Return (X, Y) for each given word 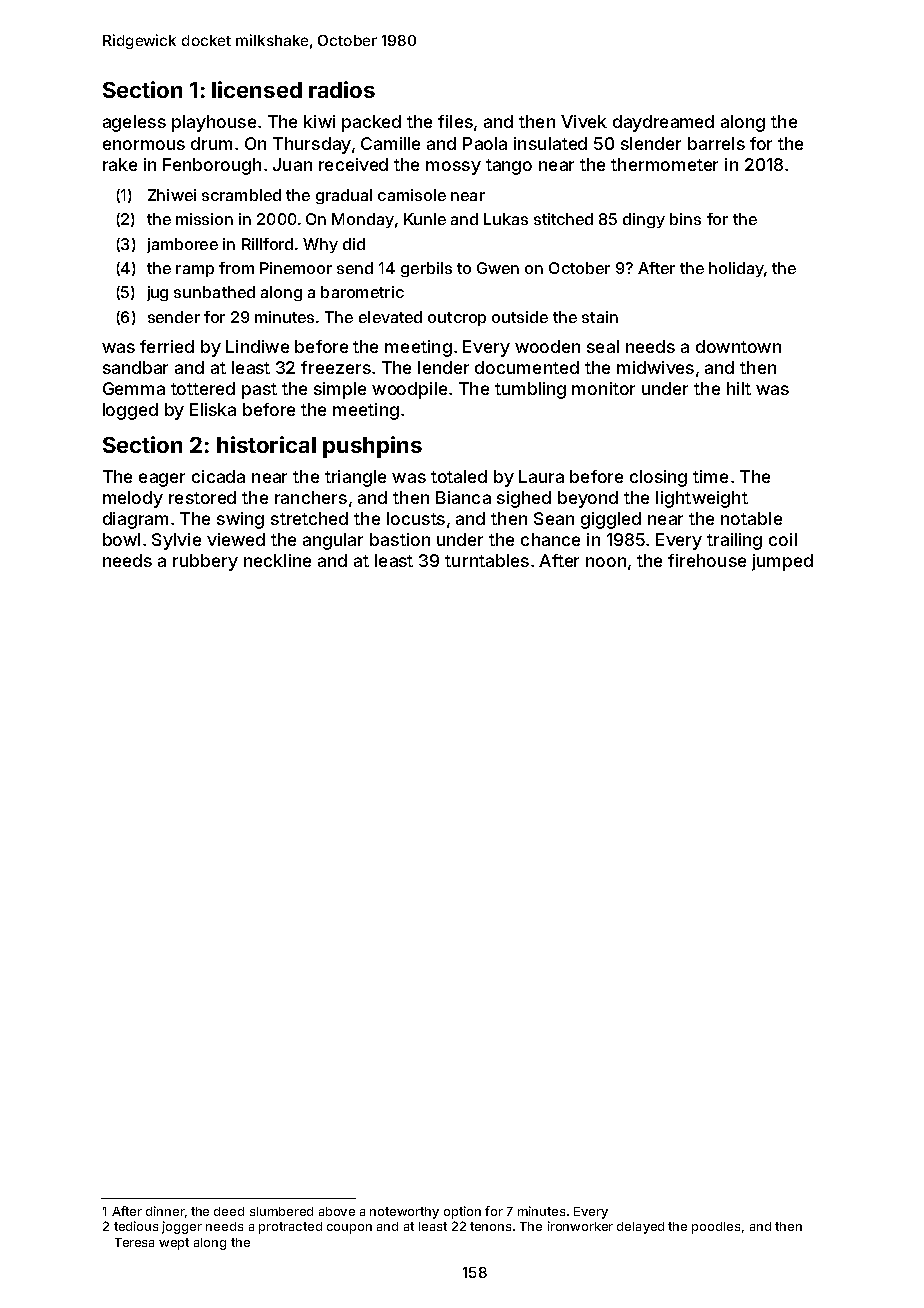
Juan (292, 164)
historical (266, 444)
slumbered (281, 1211)
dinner (165, 1211)
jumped (782, 562)
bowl (121, 539)
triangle (355, 478)
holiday (736, 269)
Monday (363, 220)
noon (606, 562)
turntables (487, 560)
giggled (611, 520)
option (462, 1212)
